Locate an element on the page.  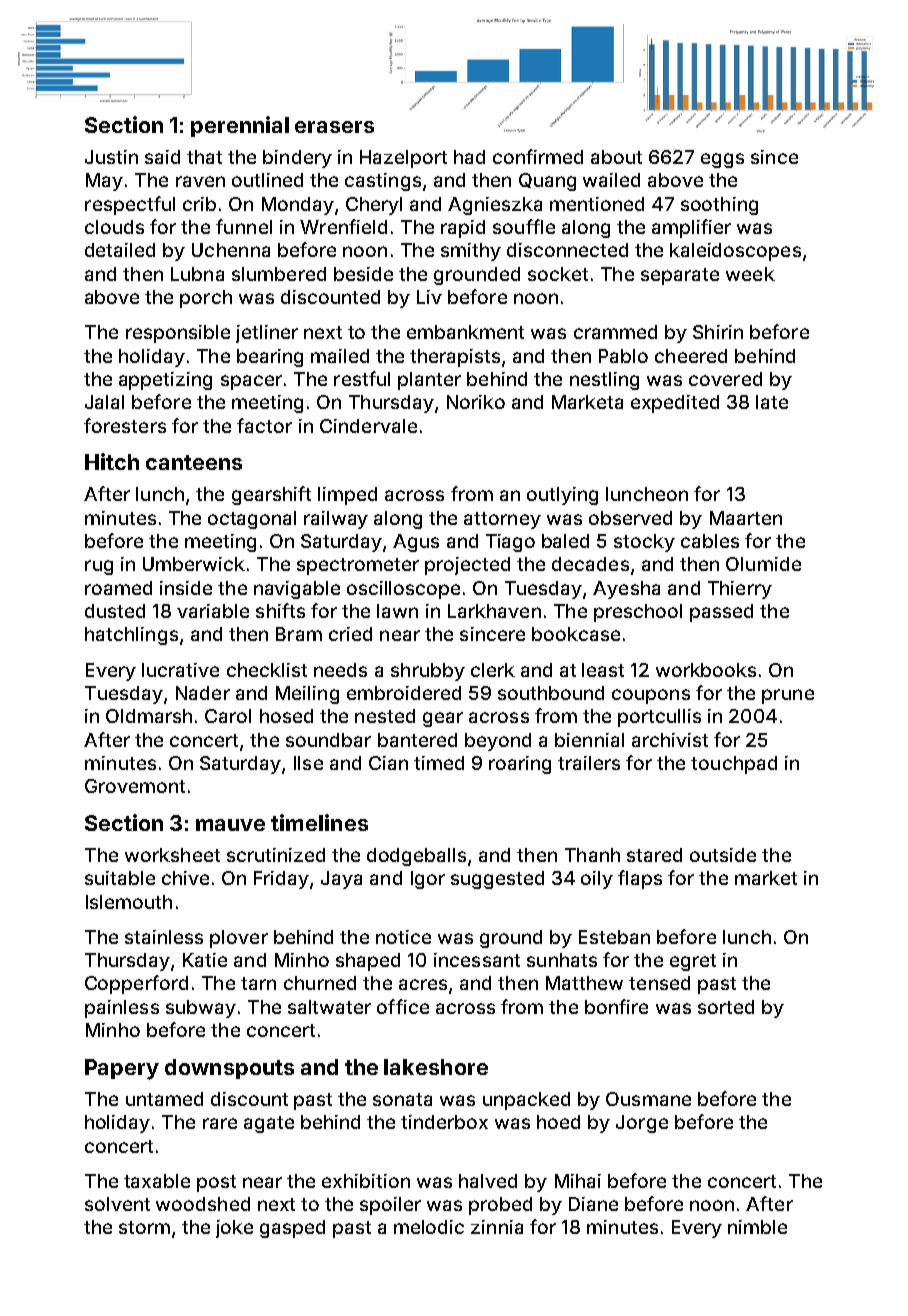
Maarten is located at coordinates (746, 518).
